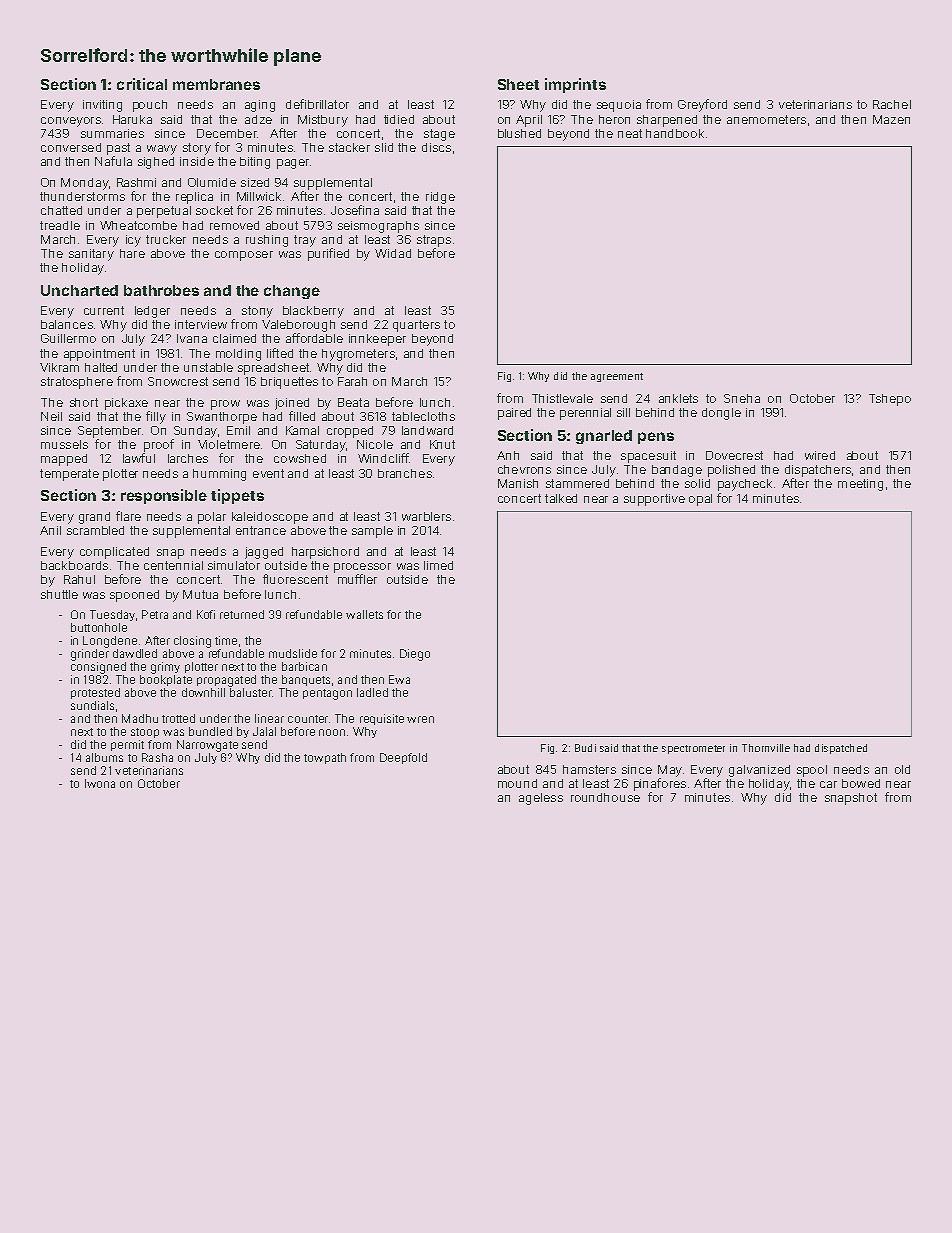  Describe the element at coordinates (100, 783) in the image. I see `Iwona` at that location.
